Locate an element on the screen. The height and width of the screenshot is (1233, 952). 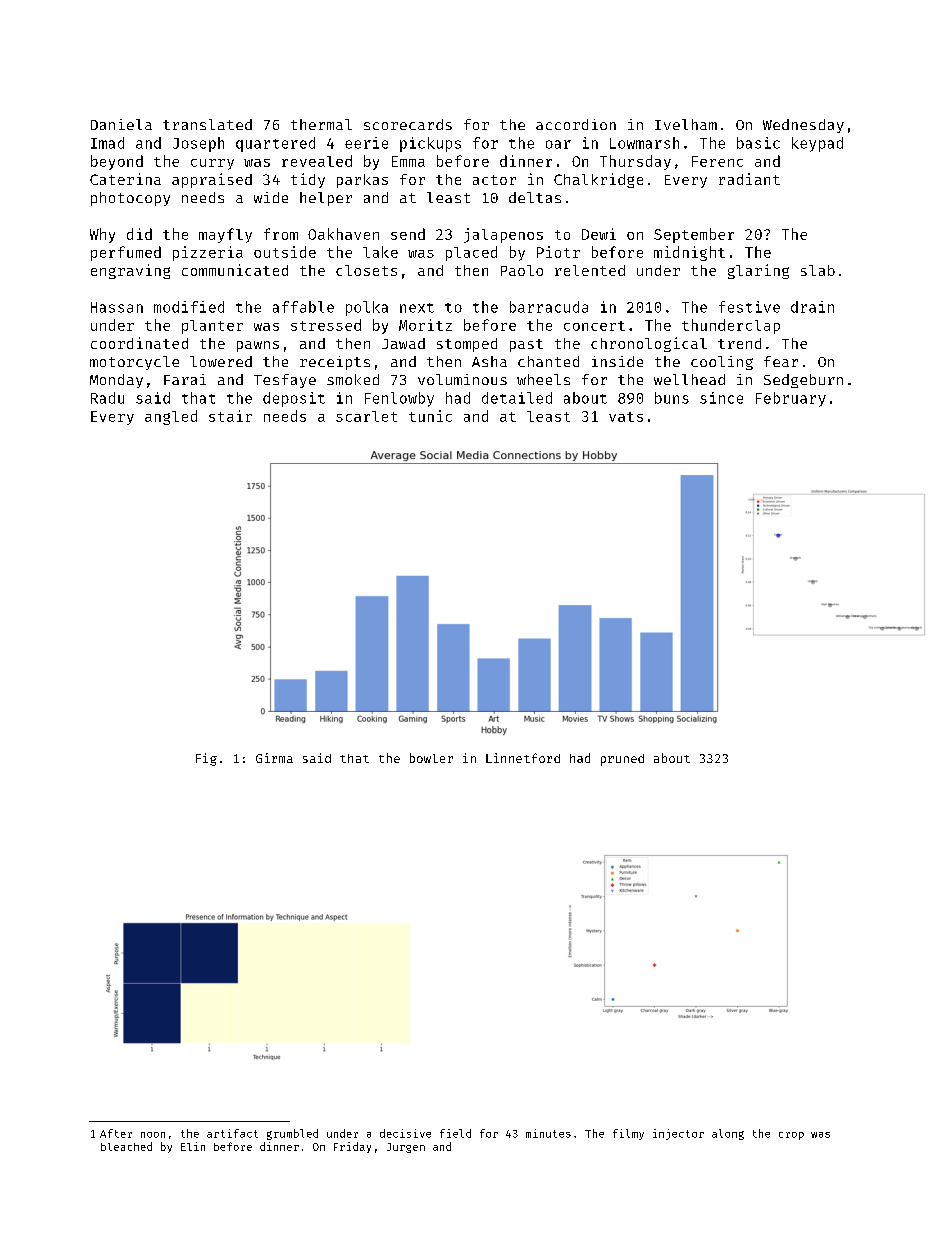
barracuda is located at coordinates (549, 307).
